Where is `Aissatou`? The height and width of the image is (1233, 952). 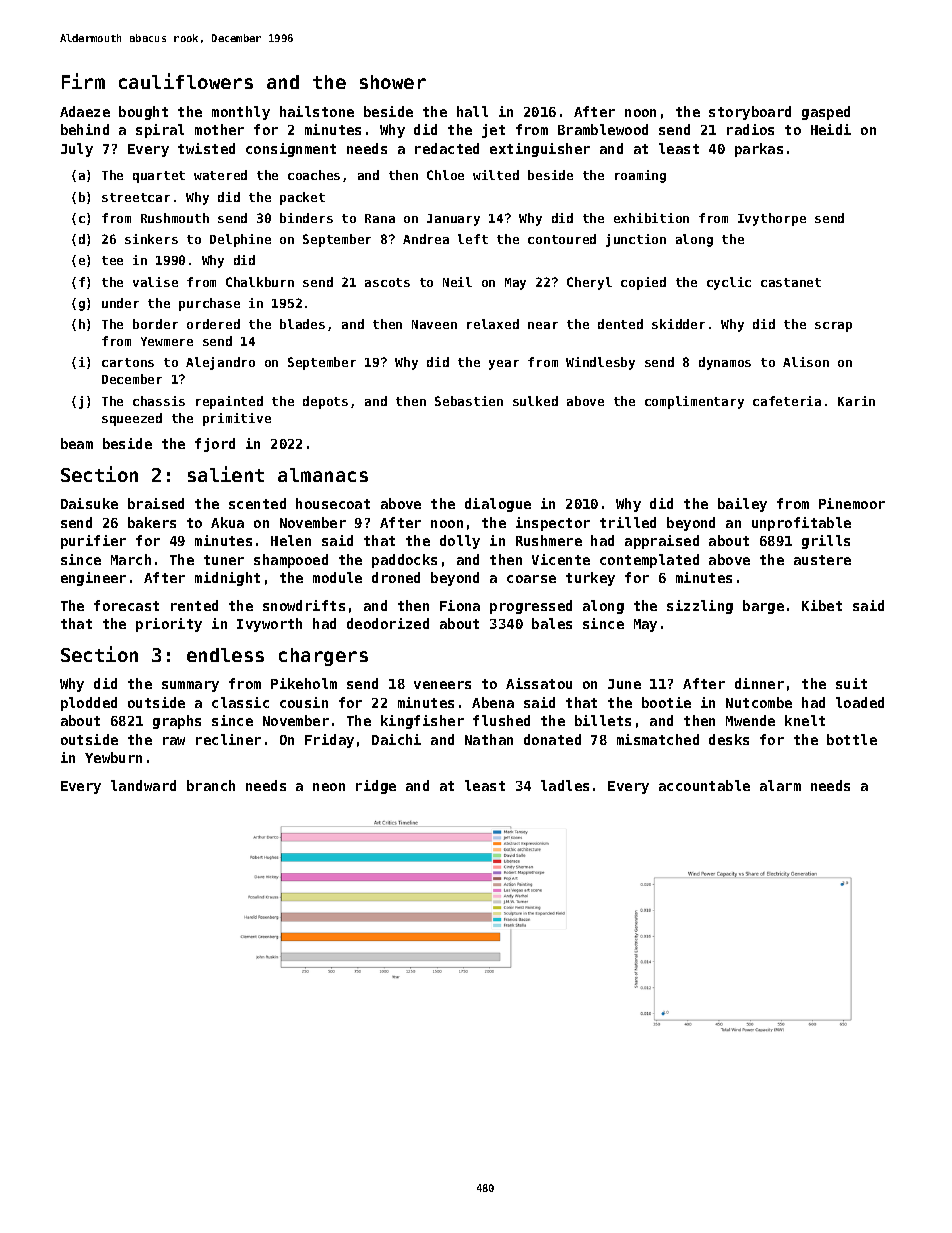 Aissatou is located at coordinates (539, 683).
